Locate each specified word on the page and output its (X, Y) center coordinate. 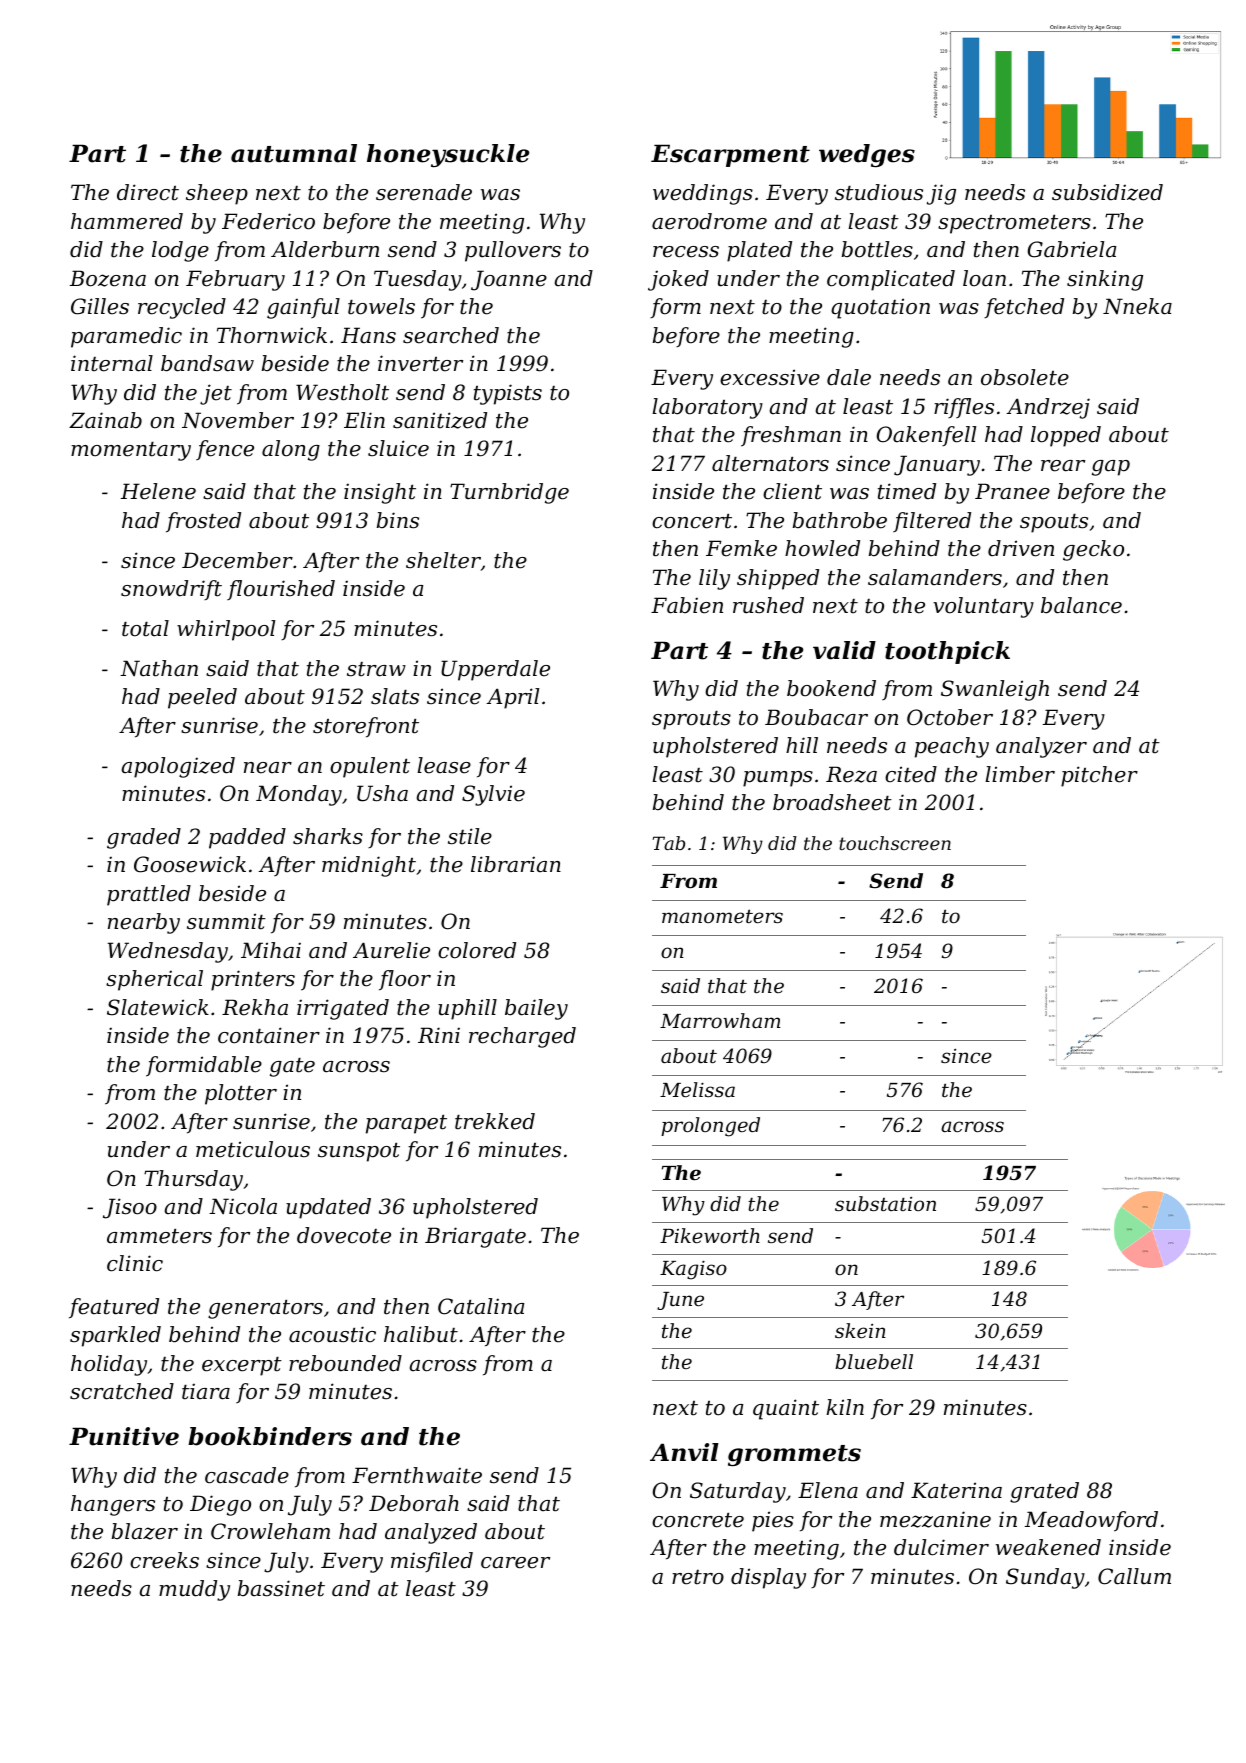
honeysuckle (448, 155)
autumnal (294, 153)
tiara (206, 1391)
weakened (1048, 1547)
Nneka (1137, 306)
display (768, 1578)
